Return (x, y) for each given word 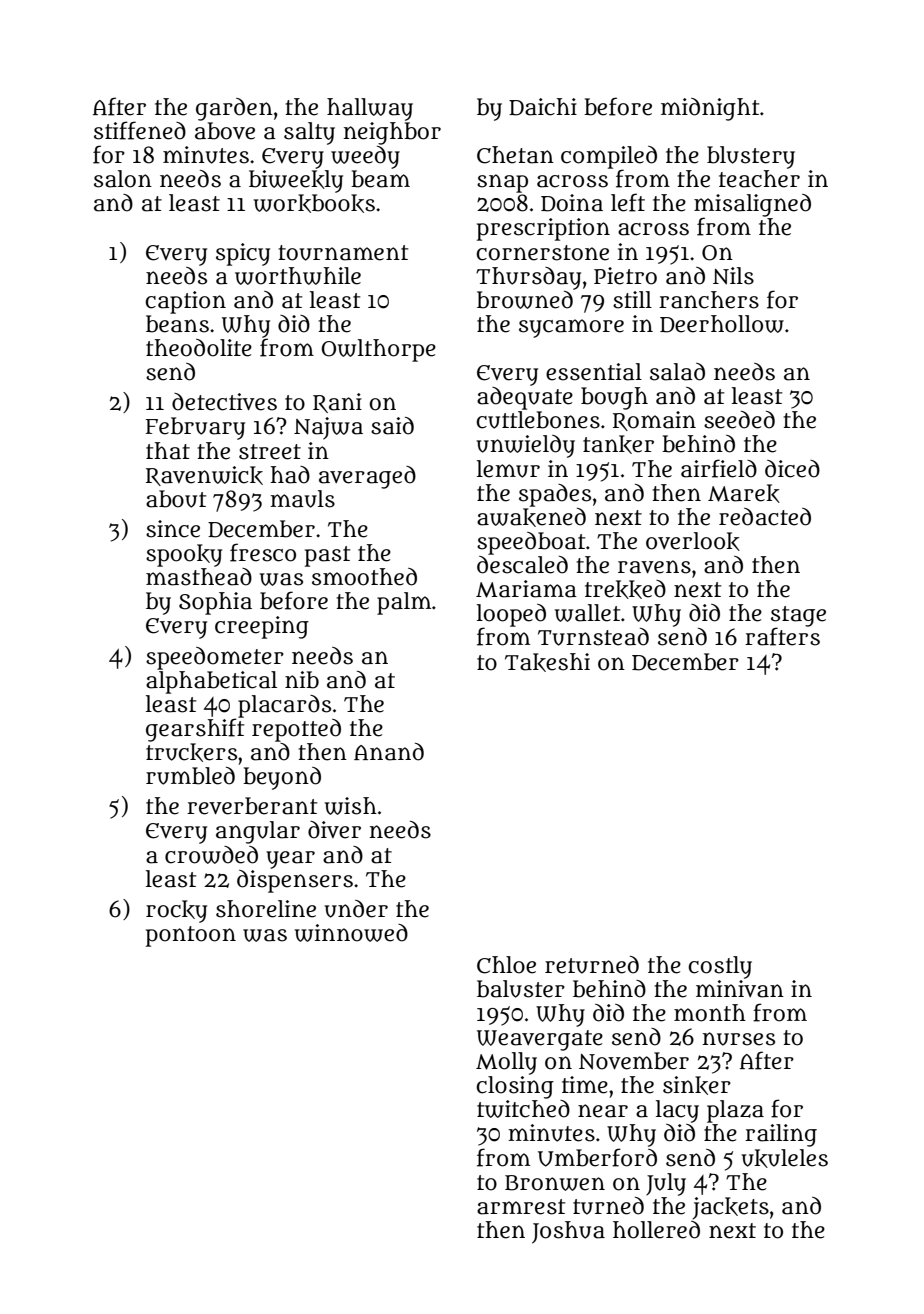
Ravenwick (204, 476)
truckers (191, 752)
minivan (740, 989)
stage (798, 616)
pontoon (191, 936)
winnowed (351, 933)
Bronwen (555, 1183)
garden (234, 109)
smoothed (364, 577)
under (356, 909)
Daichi (543, 107)
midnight (710, 109)
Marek (744, 493)
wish (351, 806)
